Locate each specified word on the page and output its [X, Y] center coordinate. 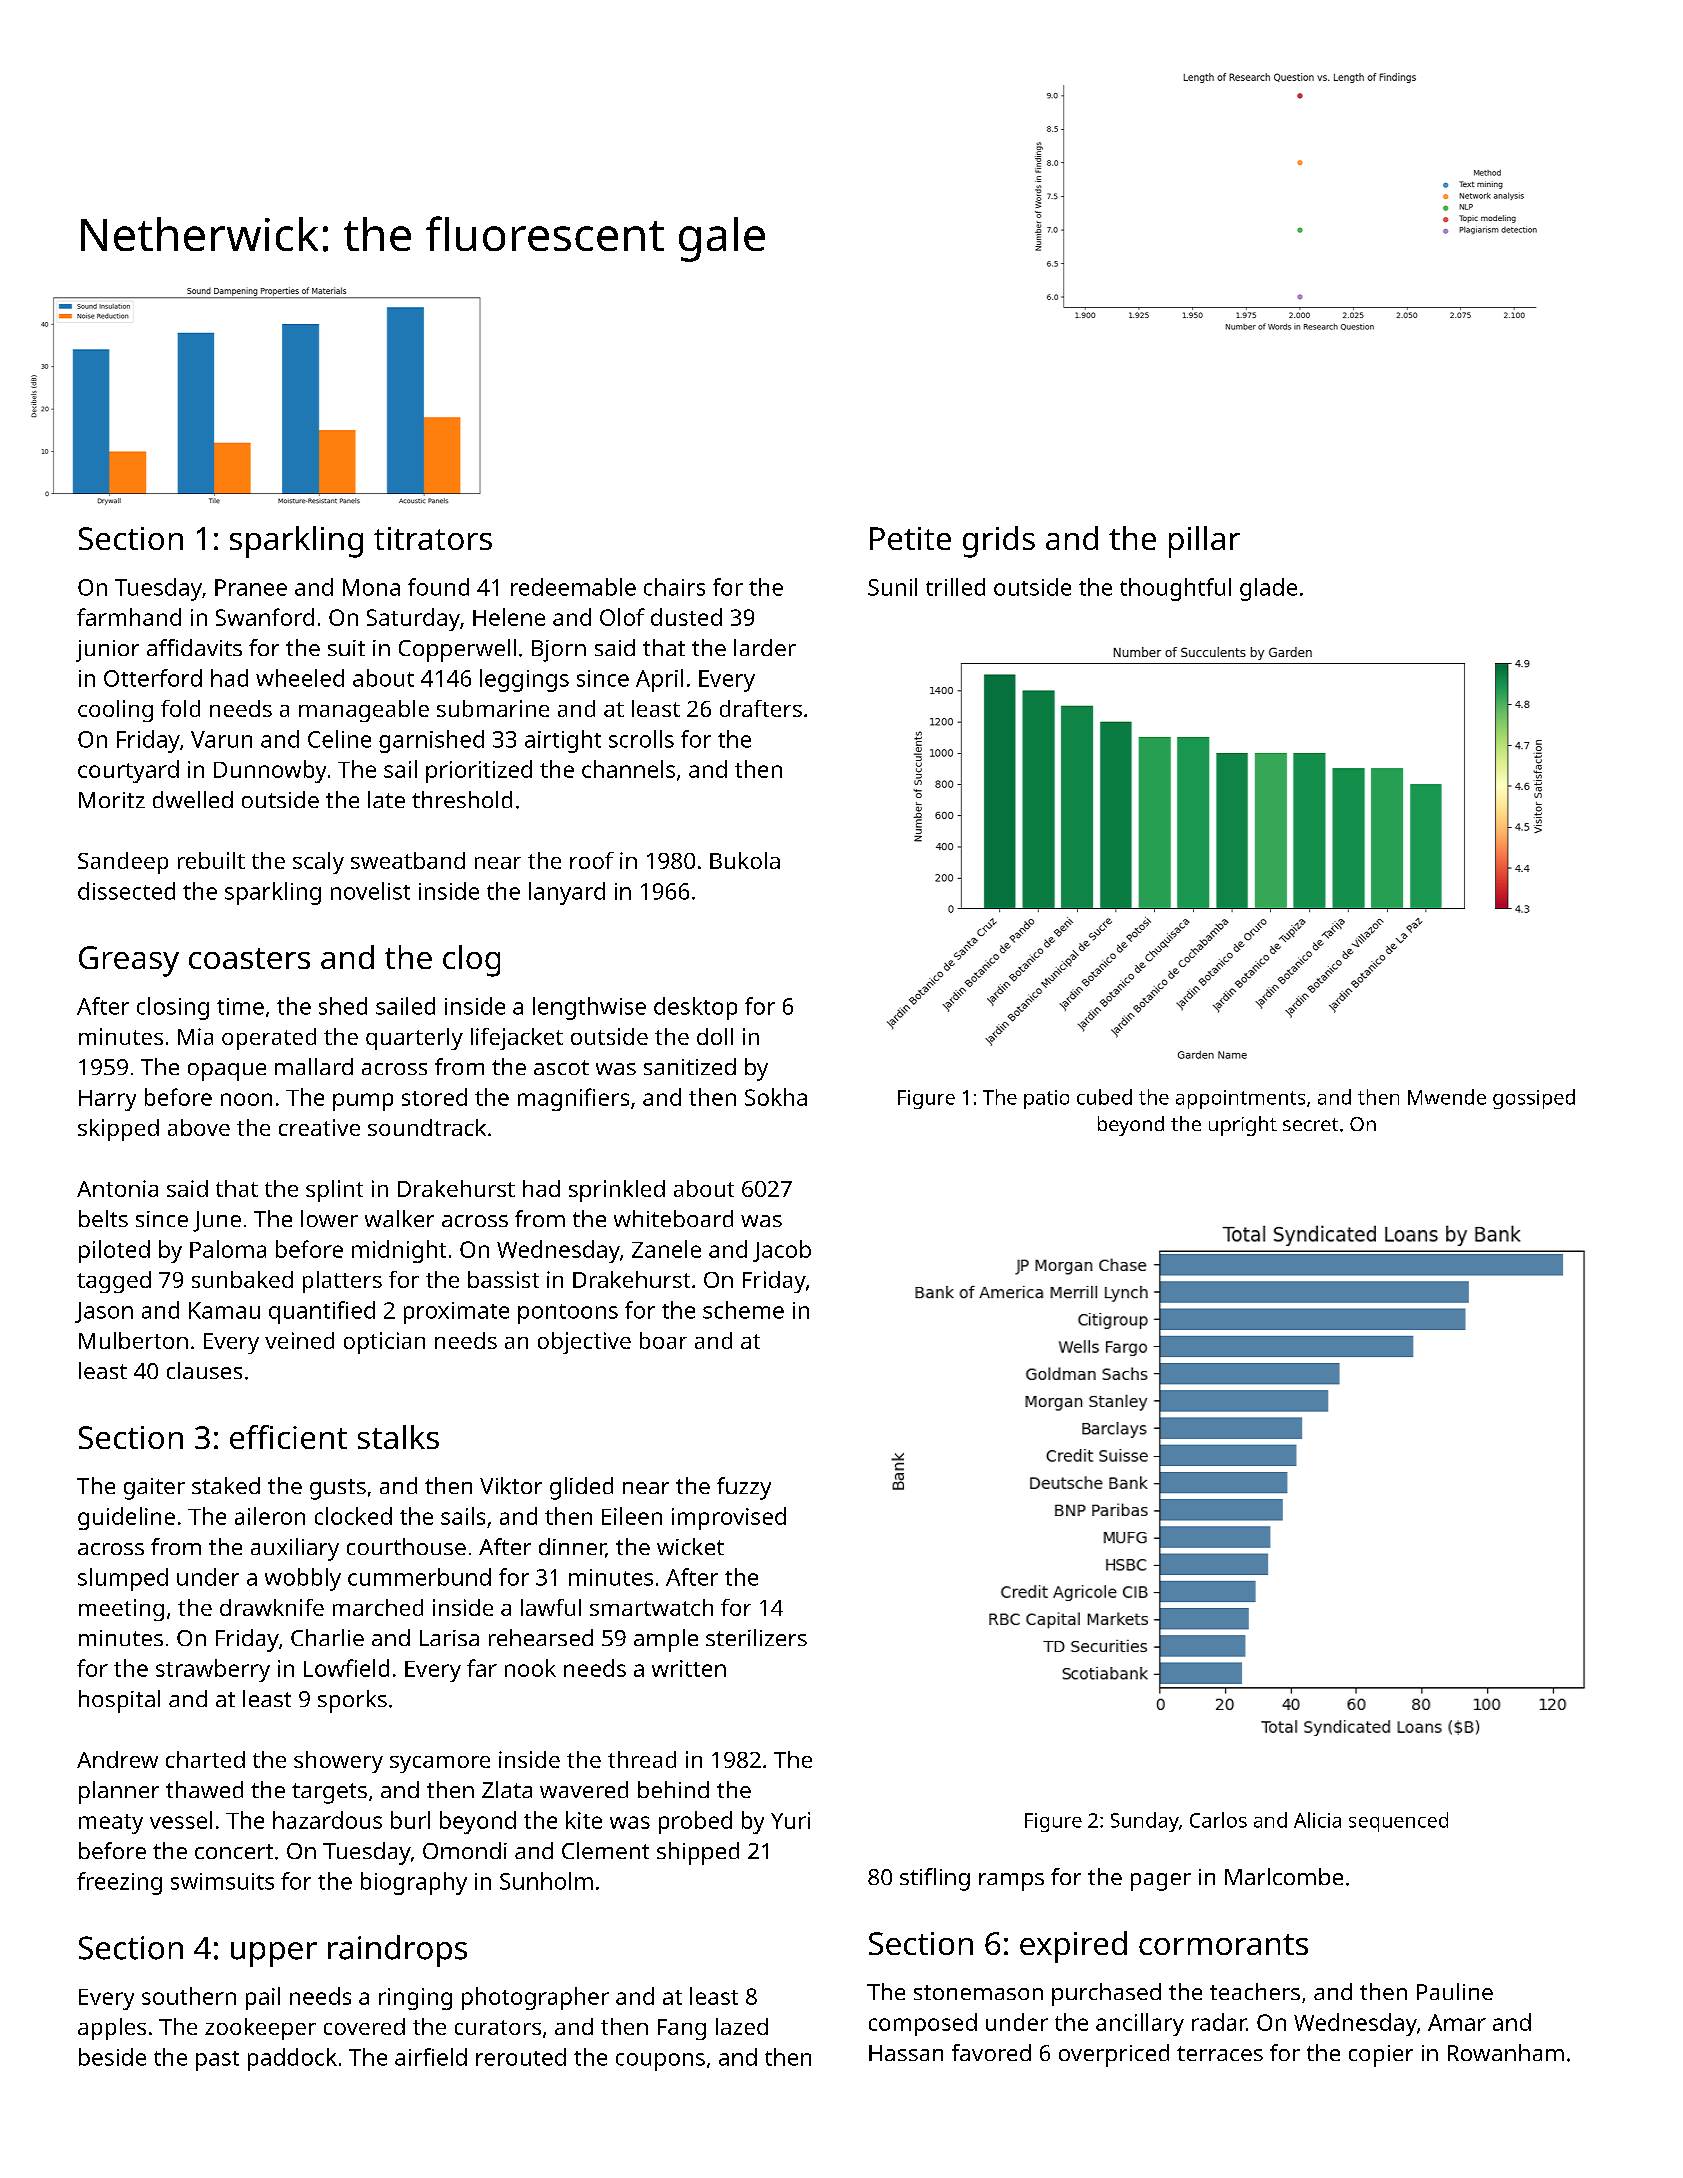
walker [399, 1218]
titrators [433, 538]
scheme [743, 1310]
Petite [910, 538]
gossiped [1534, 1099]
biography [414, 1883]
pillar [1204, 542]
